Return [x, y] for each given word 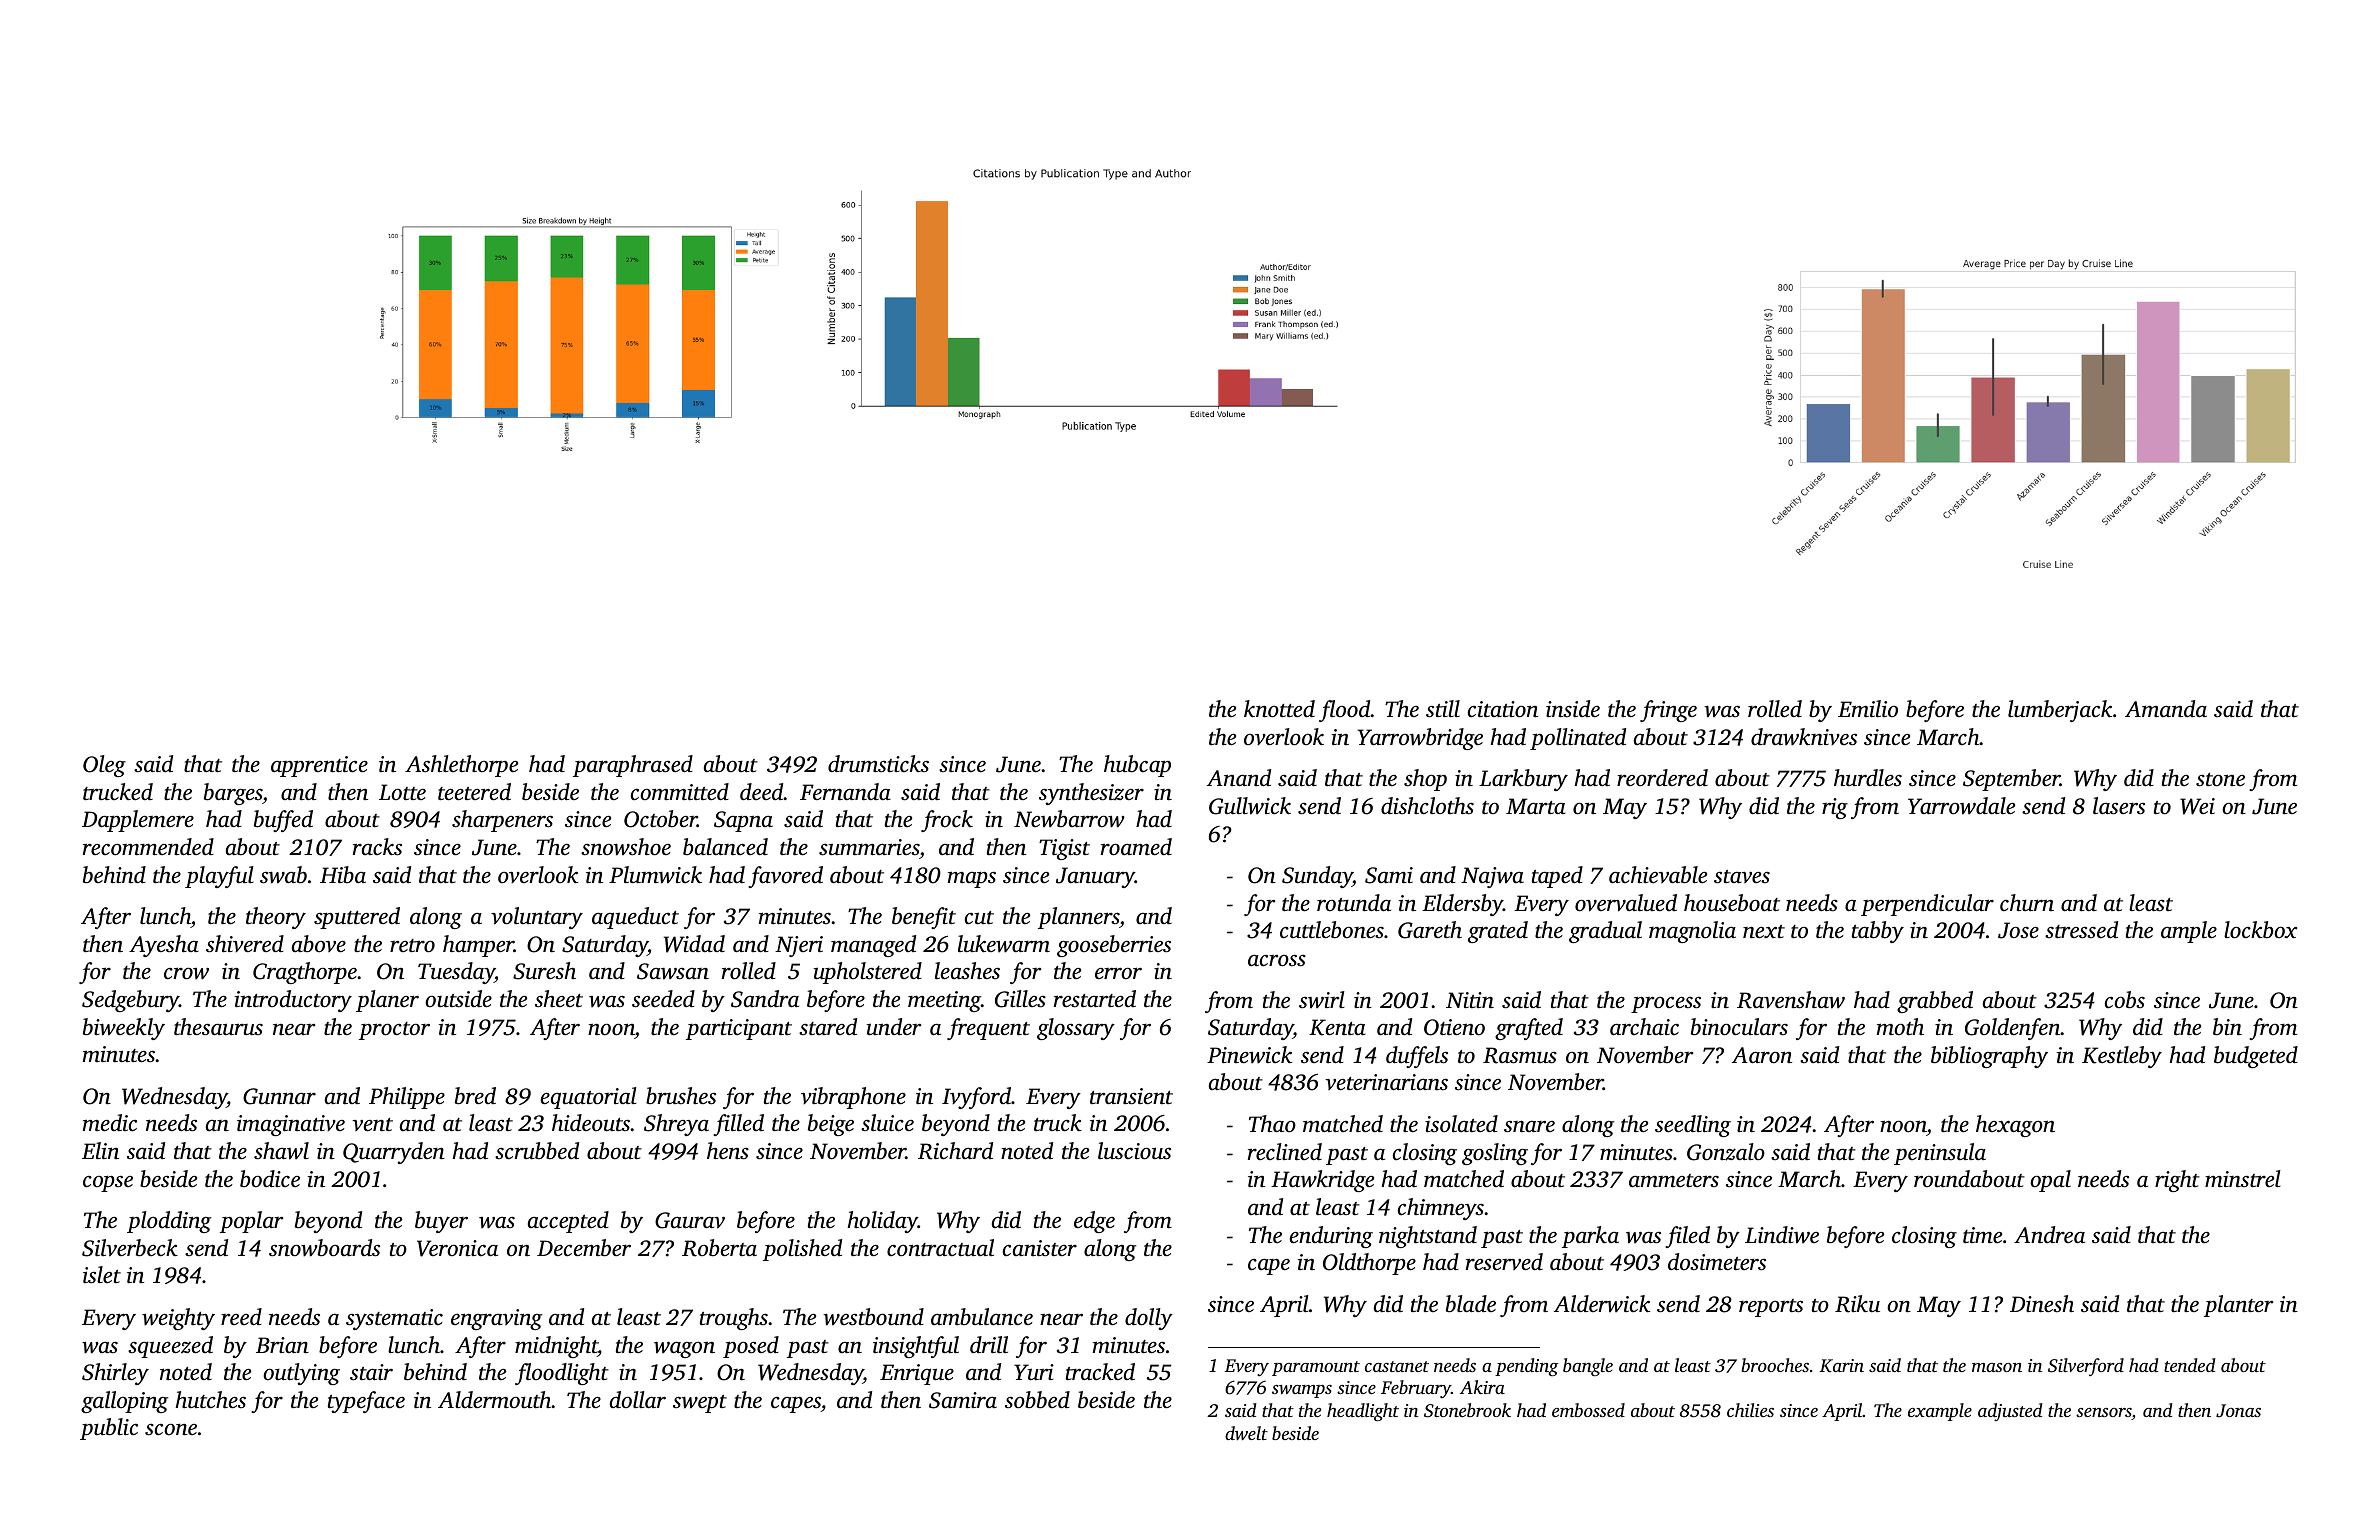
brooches [1775, 1365]
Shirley [115, 1374]
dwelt [1246, 1433]
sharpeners [502, 821]
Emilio [1868, 708]
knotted [1279, 709]
